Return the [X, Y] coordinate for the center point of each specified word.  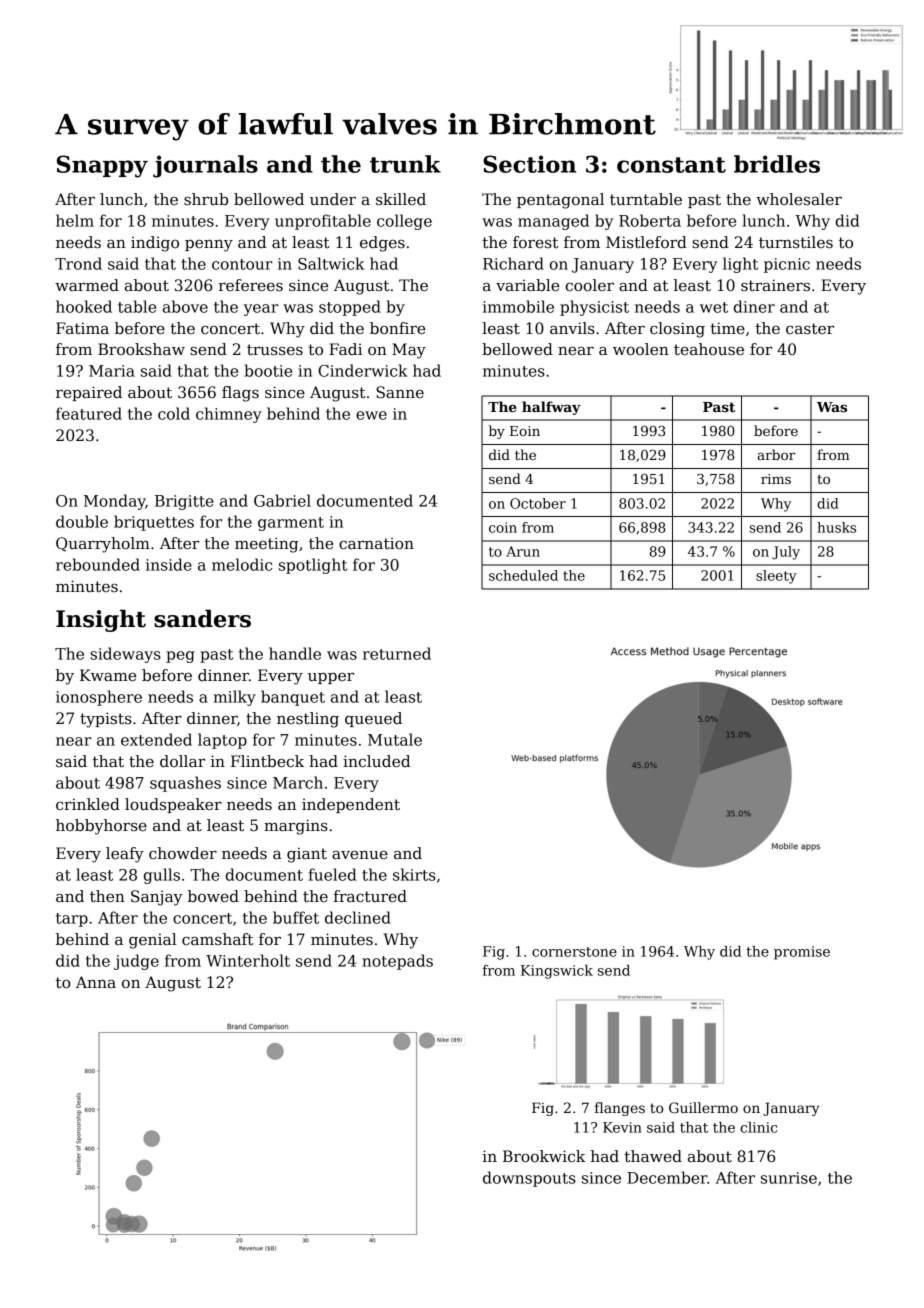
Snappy [102, 166]
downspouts [529, 1179]
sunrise [789, 1178]
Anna [96, 982]
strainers [775, 285]
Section [529, 164]
